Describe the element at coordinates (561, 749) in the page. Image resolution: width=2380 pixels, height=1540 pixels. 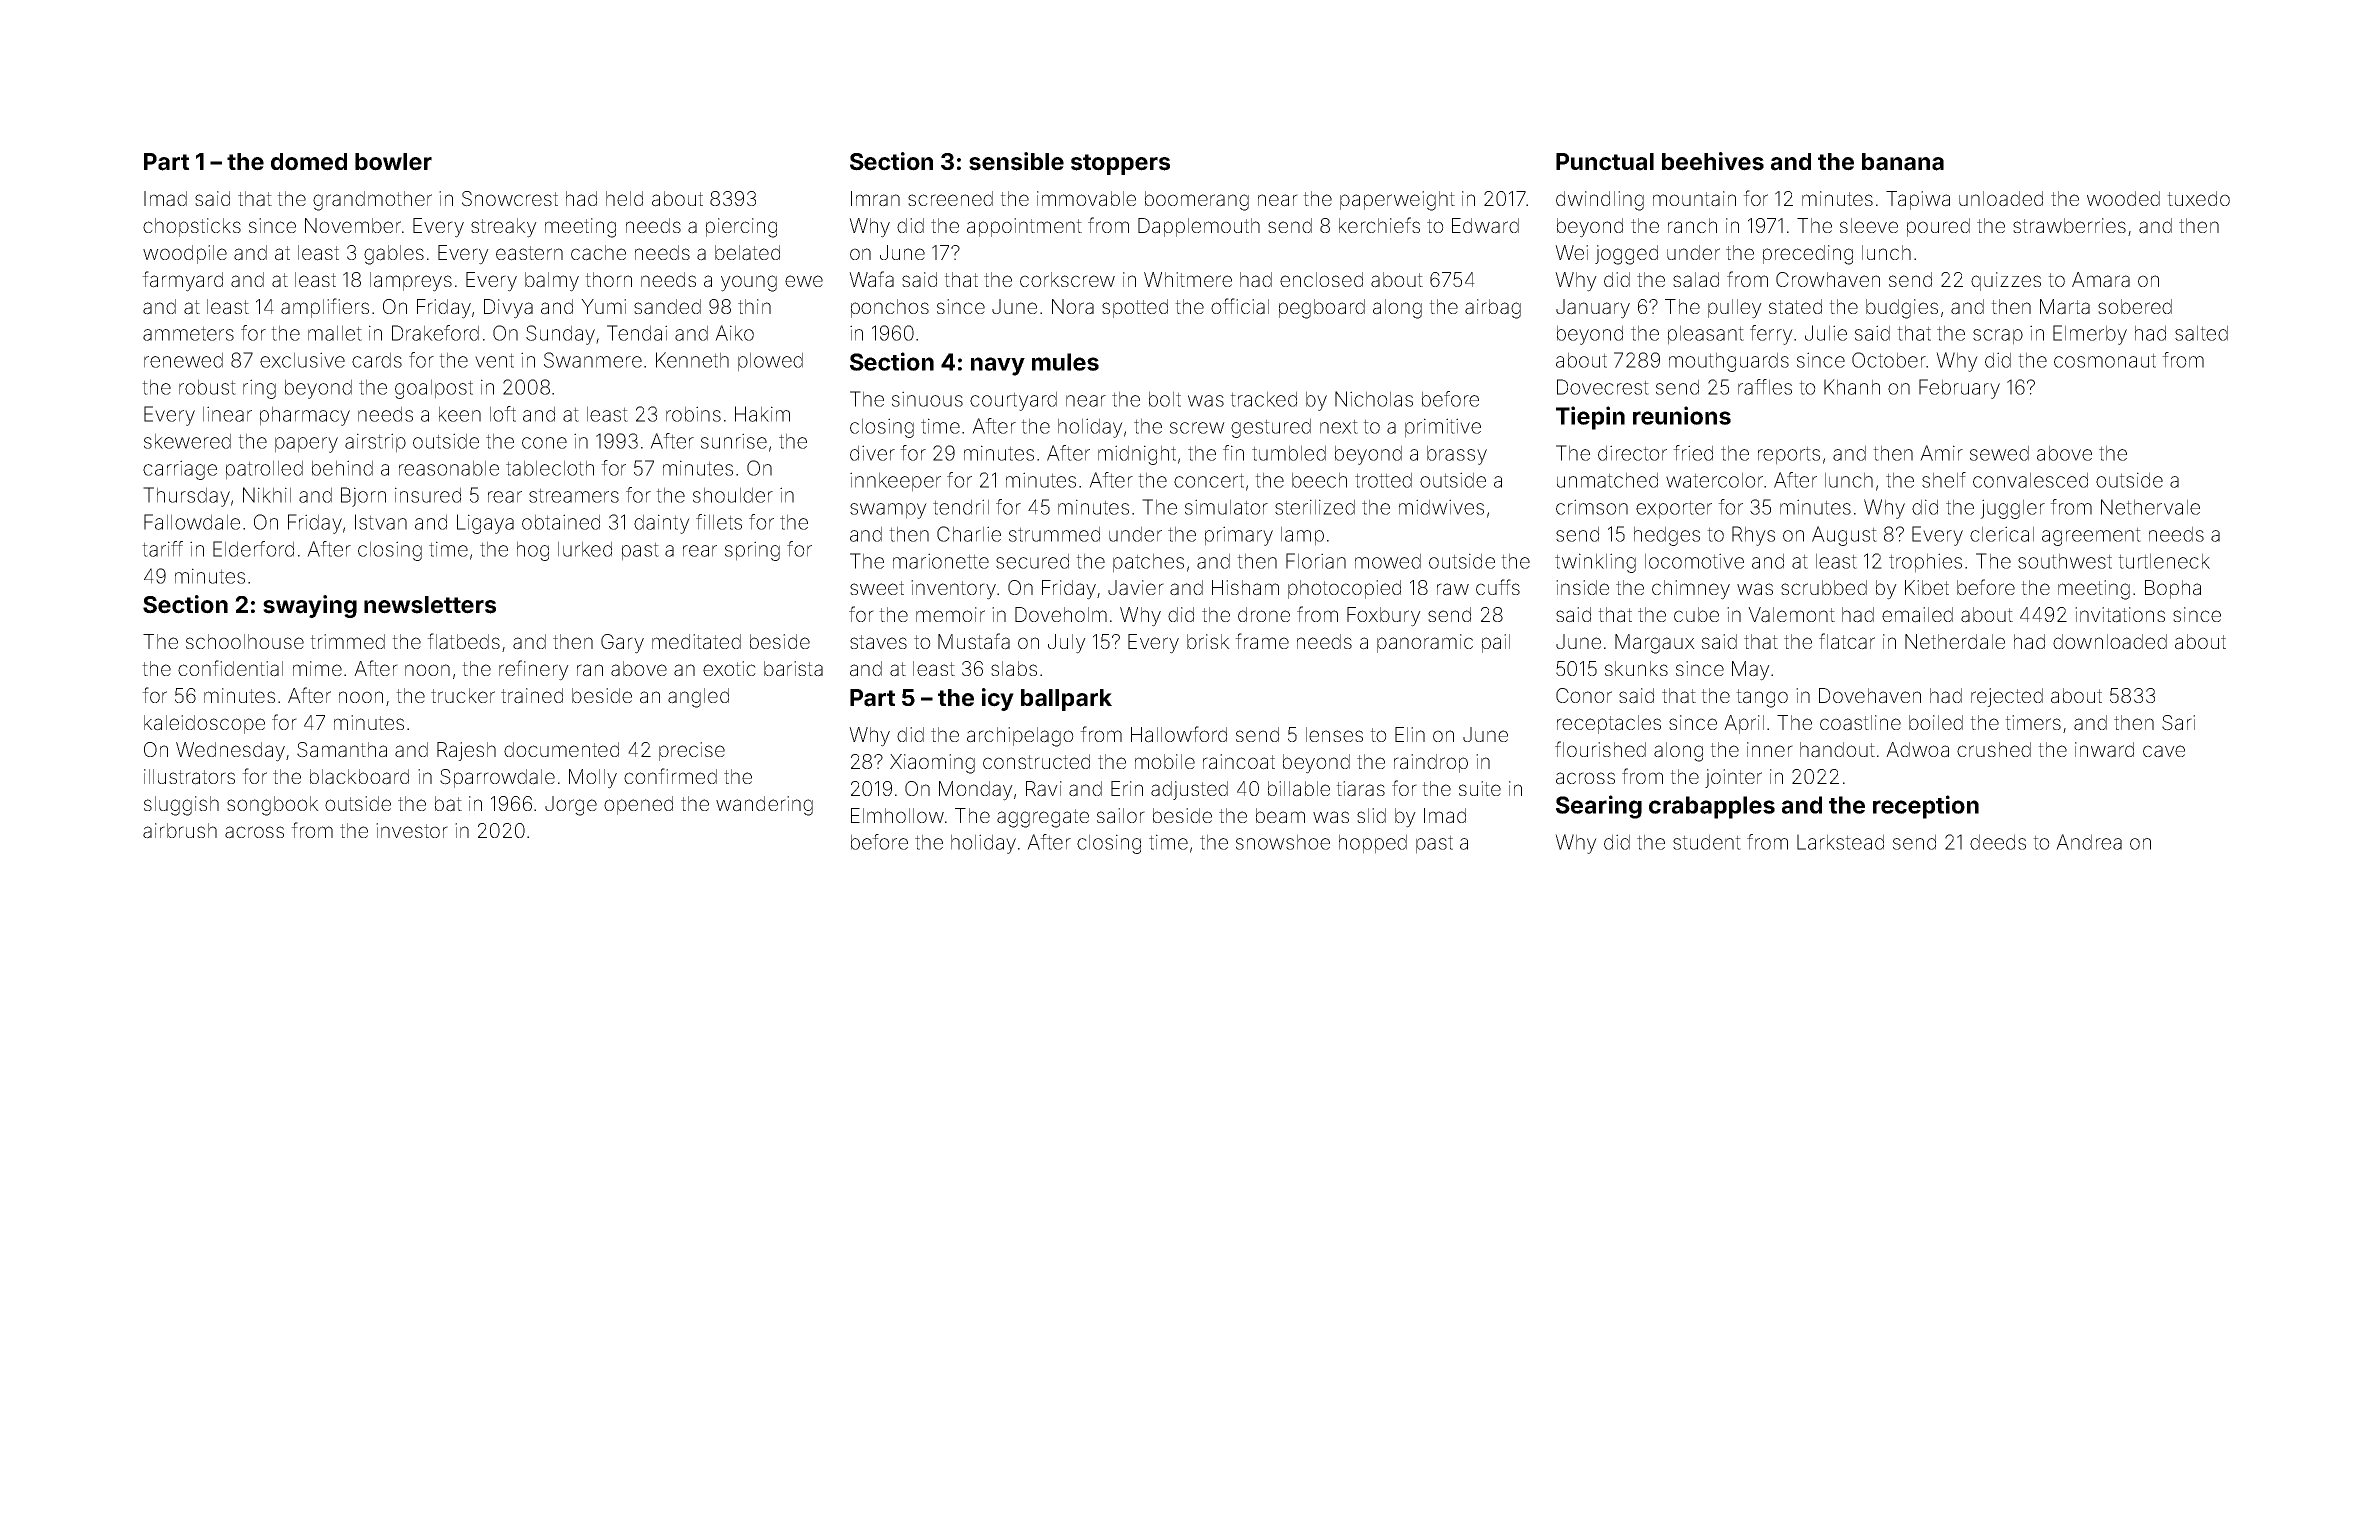
I see `documented` at that location.
